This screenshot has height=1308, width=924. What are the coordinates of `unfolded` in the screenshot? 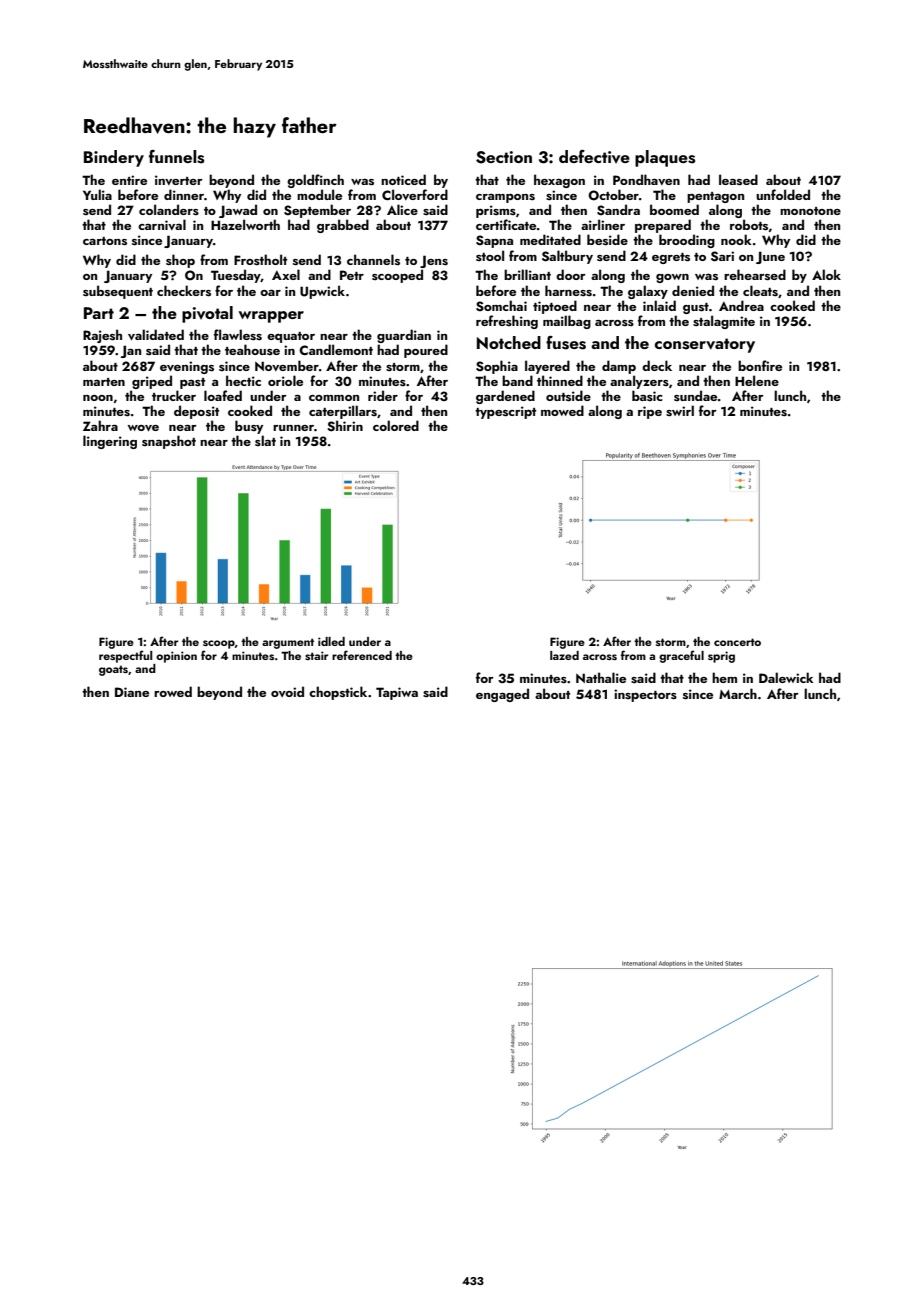 It's located at (783, 194).
